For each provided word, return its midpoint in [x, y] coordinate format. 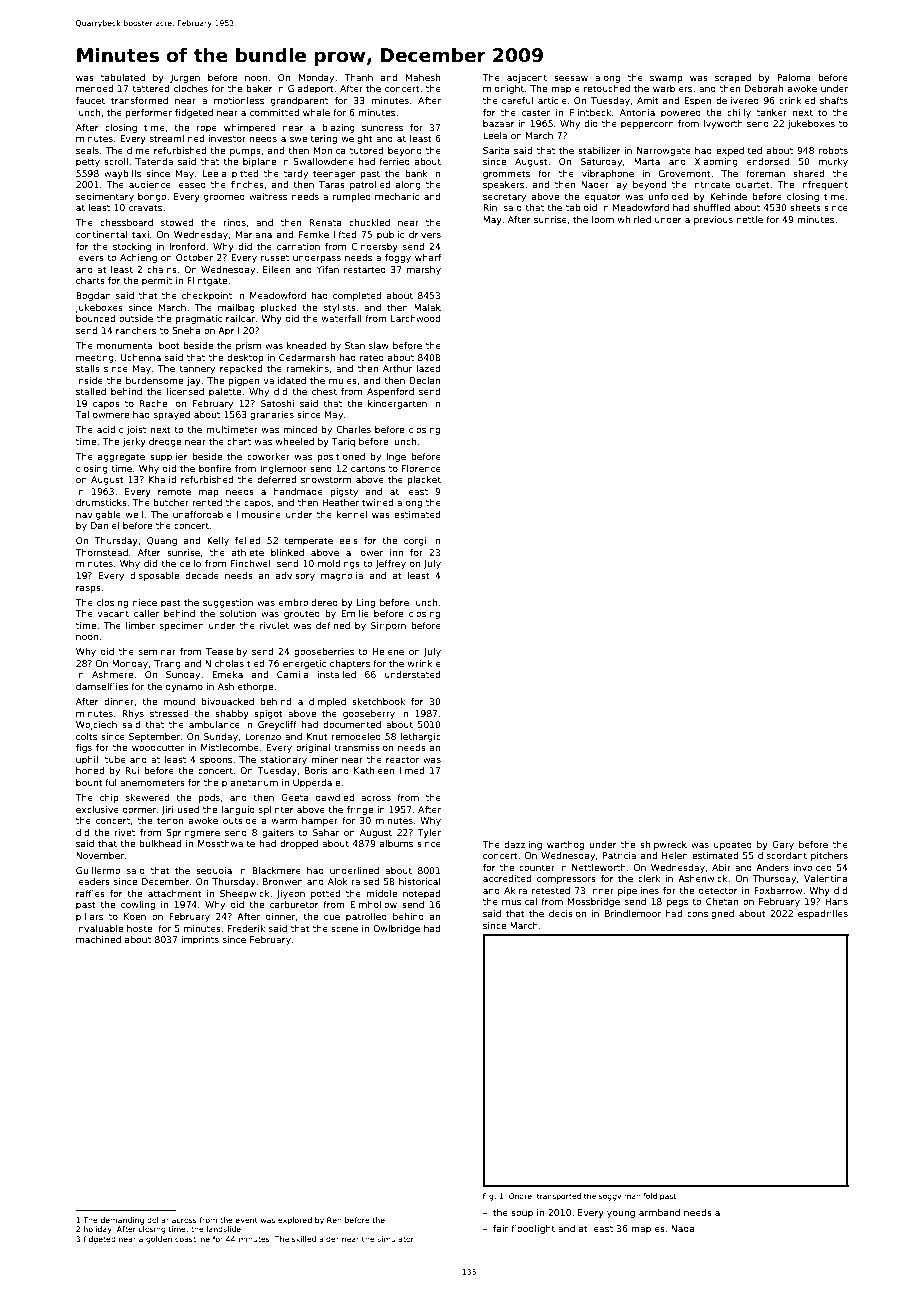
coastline [192, 1239]
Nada [683, 1228]
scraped [733, 78]
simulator [395, 1239]
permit [157, 281]
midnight [503, 89]
